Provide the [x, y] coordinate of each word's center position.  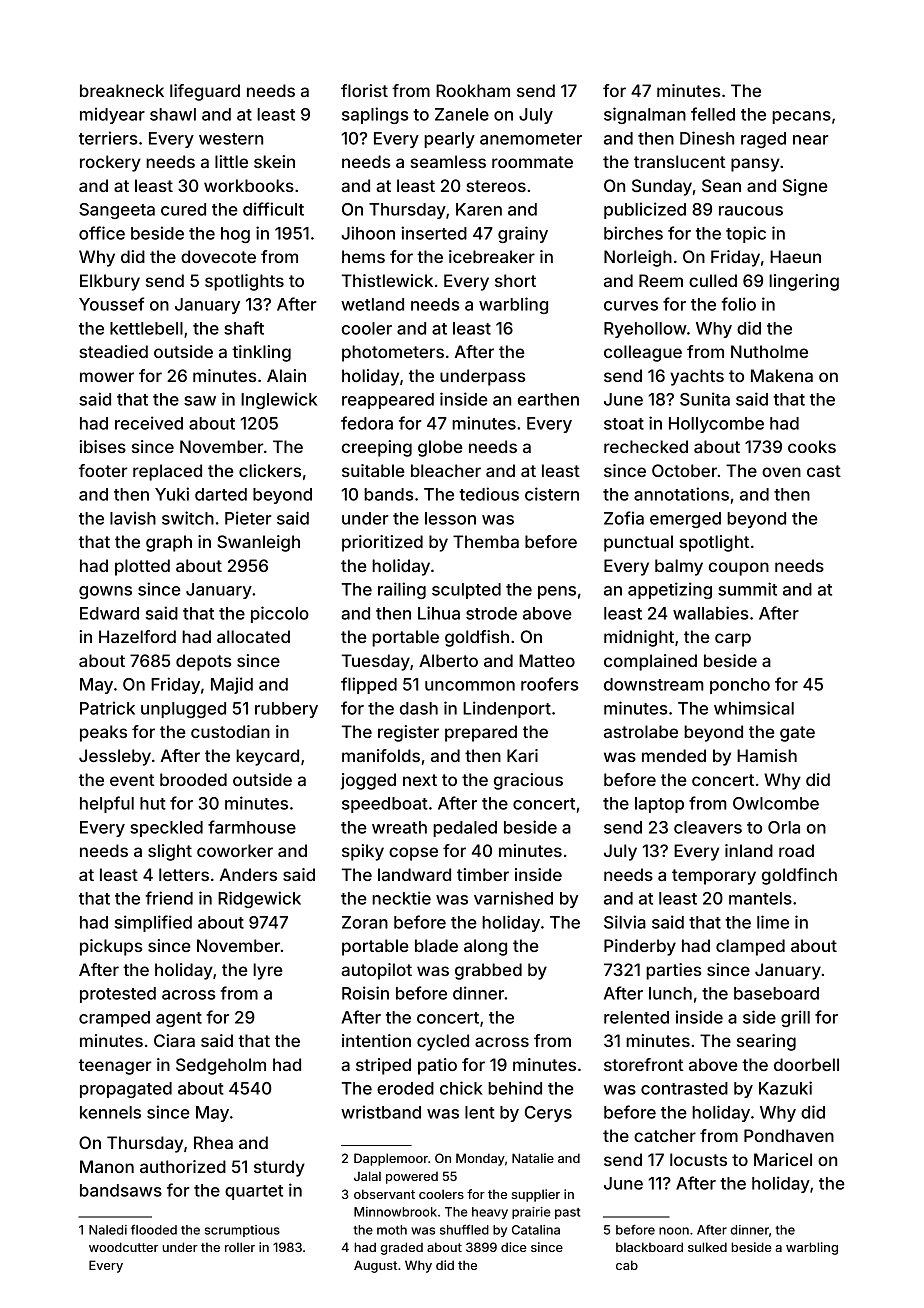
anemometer [531, 139]
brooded [193, 779]
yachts [697, 377]
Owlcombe [776, 803]
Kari [522, 755]
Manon [107, 1166]
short [515, 280]
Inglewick [279, 400]
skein [274, 161]
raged [763, 140]
